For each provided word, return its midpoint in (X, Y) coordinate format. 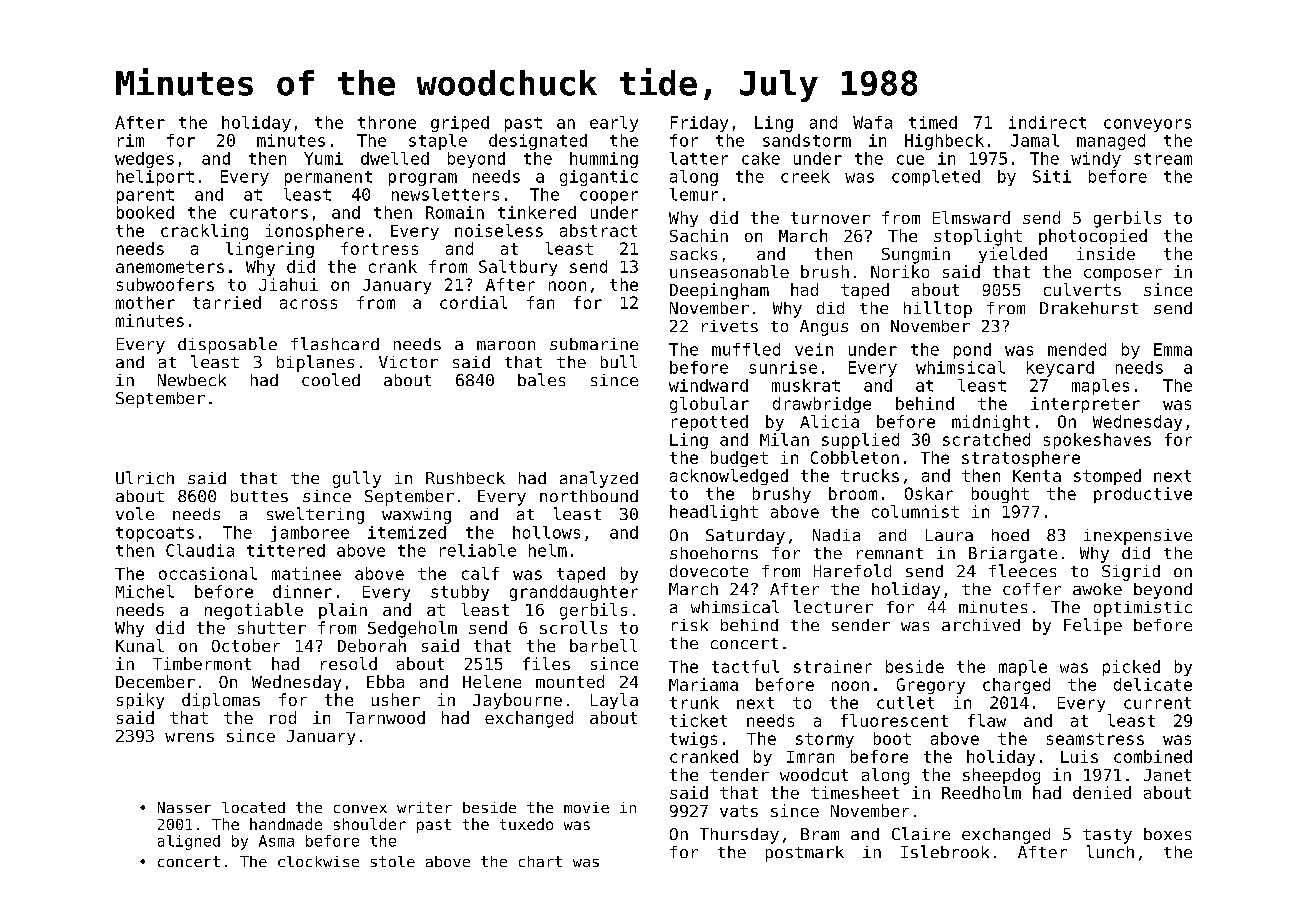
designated (538, 142)
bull (619, 361)
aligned (189, 842)
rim (131, 140)
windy (1096, 160)
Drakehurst (1089, 308)
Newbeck (192, 380)
